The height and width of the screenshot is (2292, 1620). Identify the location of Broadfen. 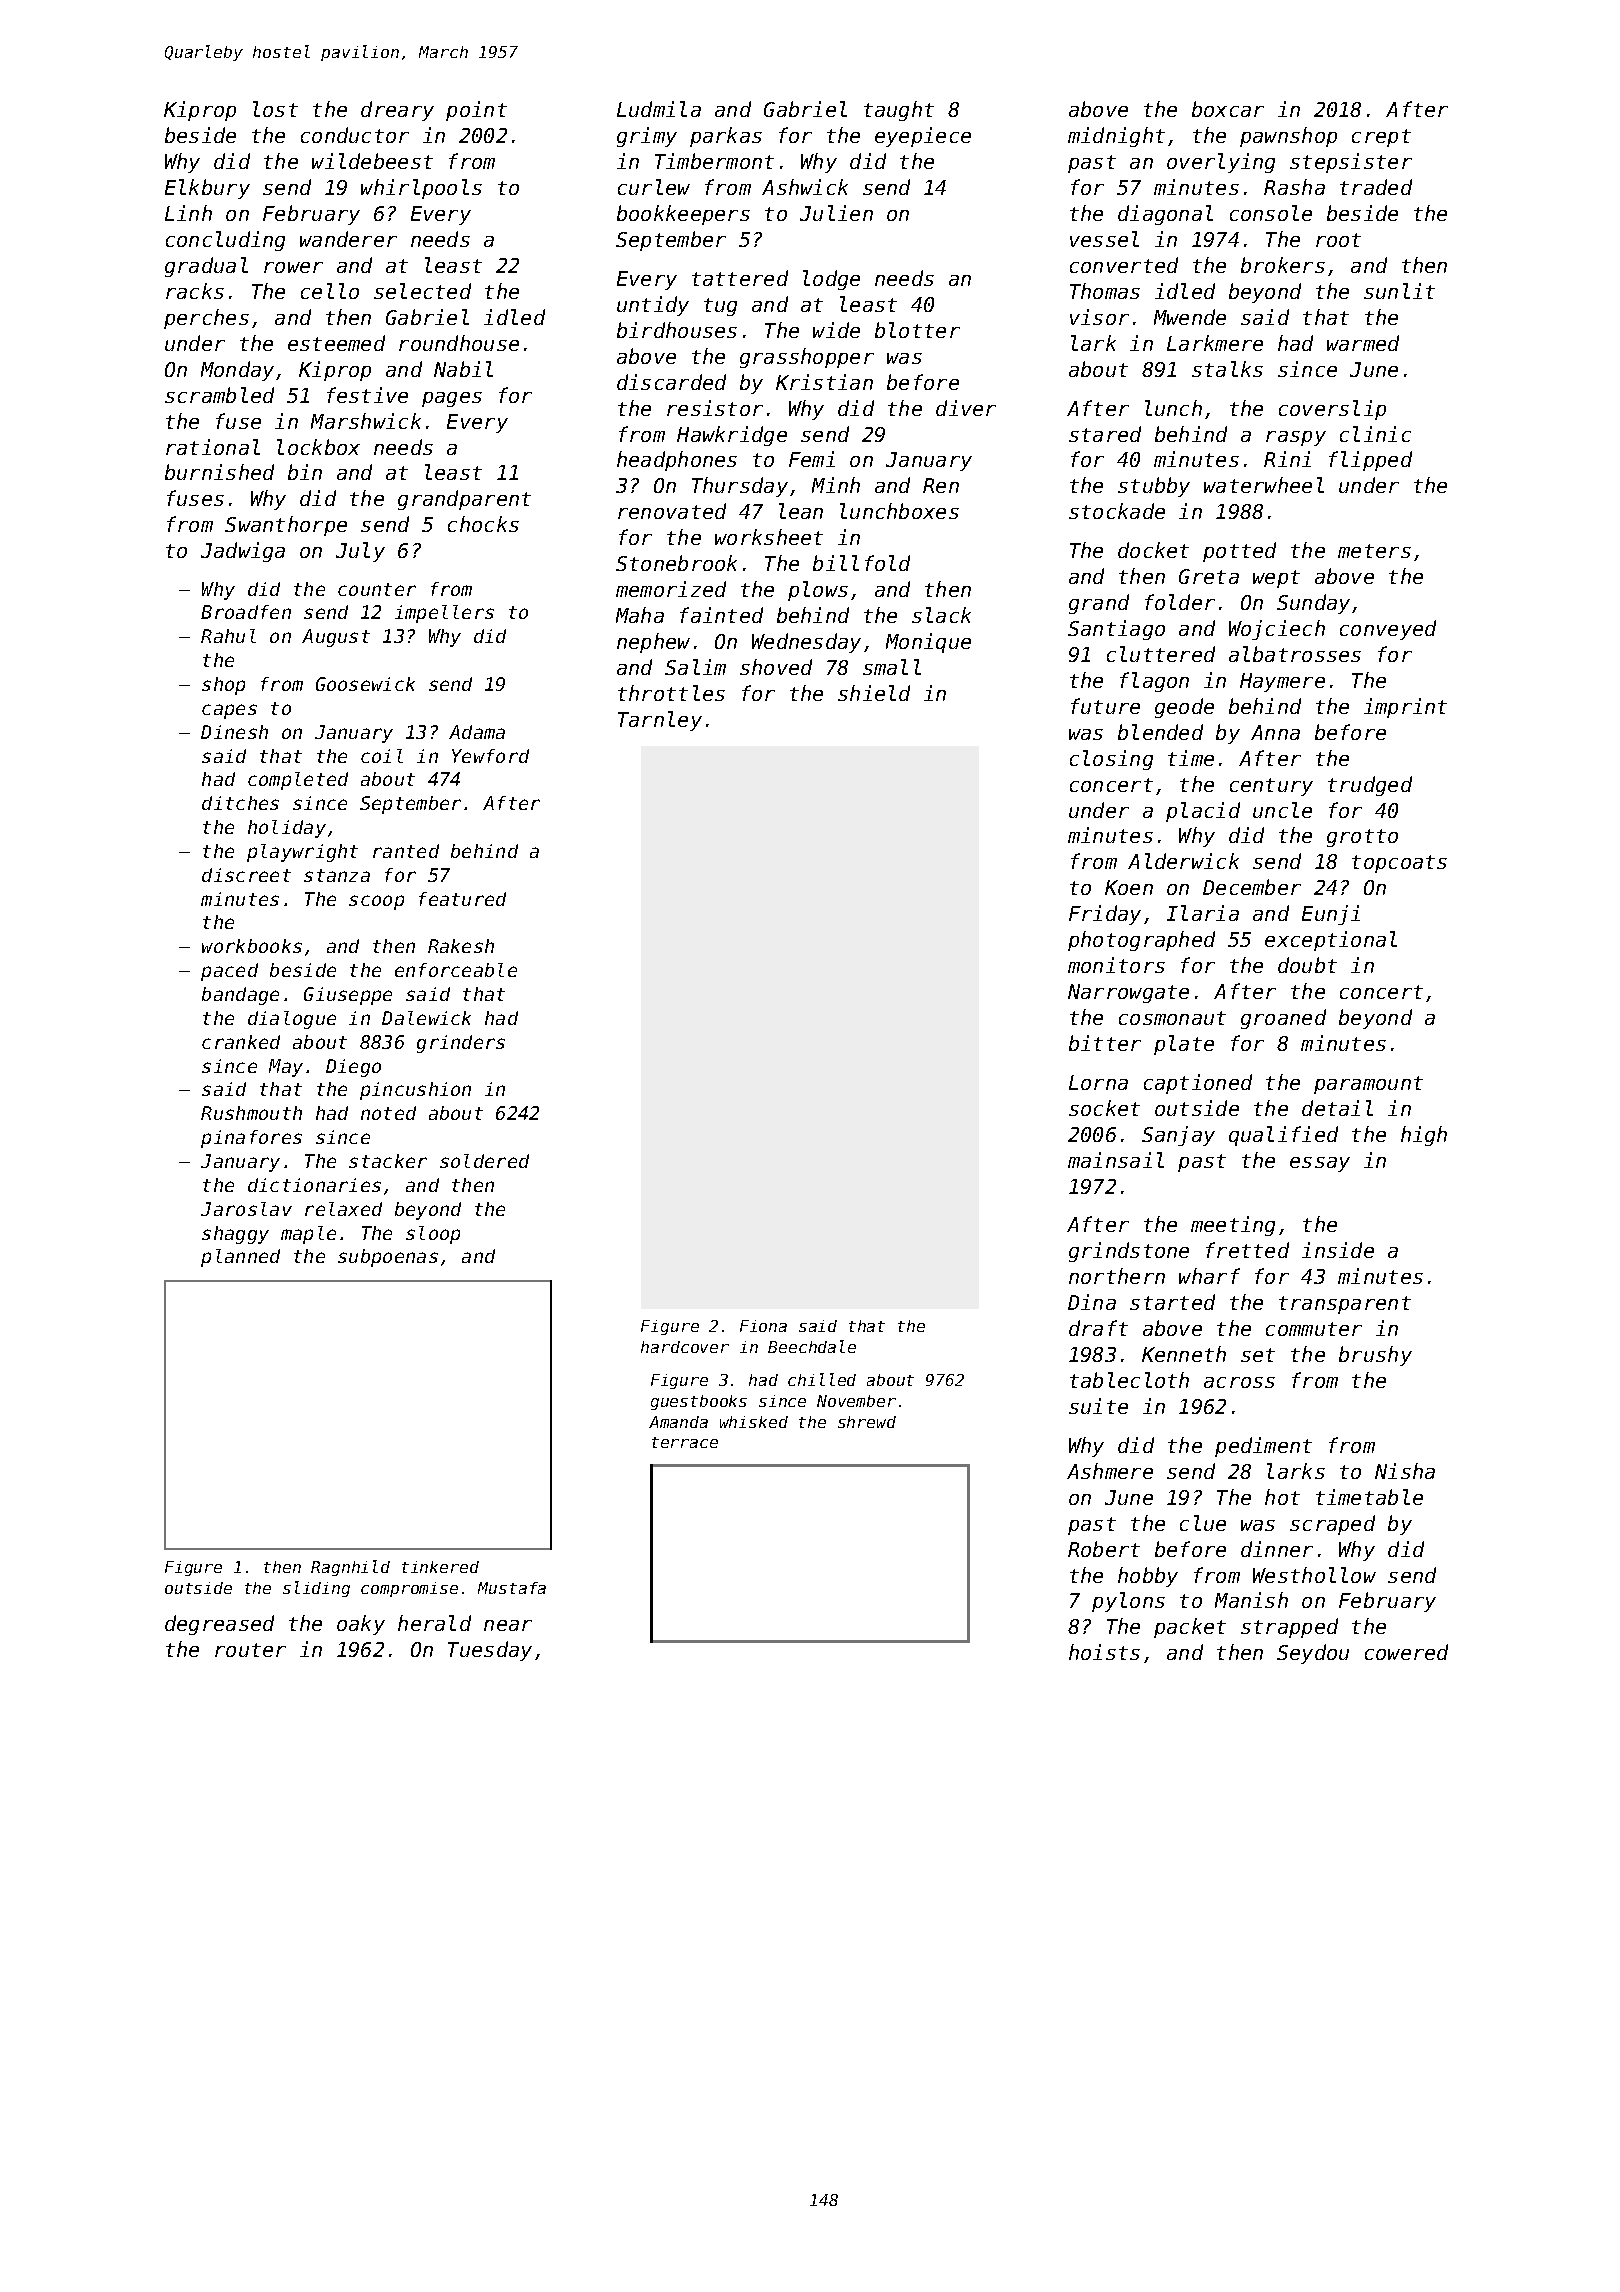
(246, 612).
